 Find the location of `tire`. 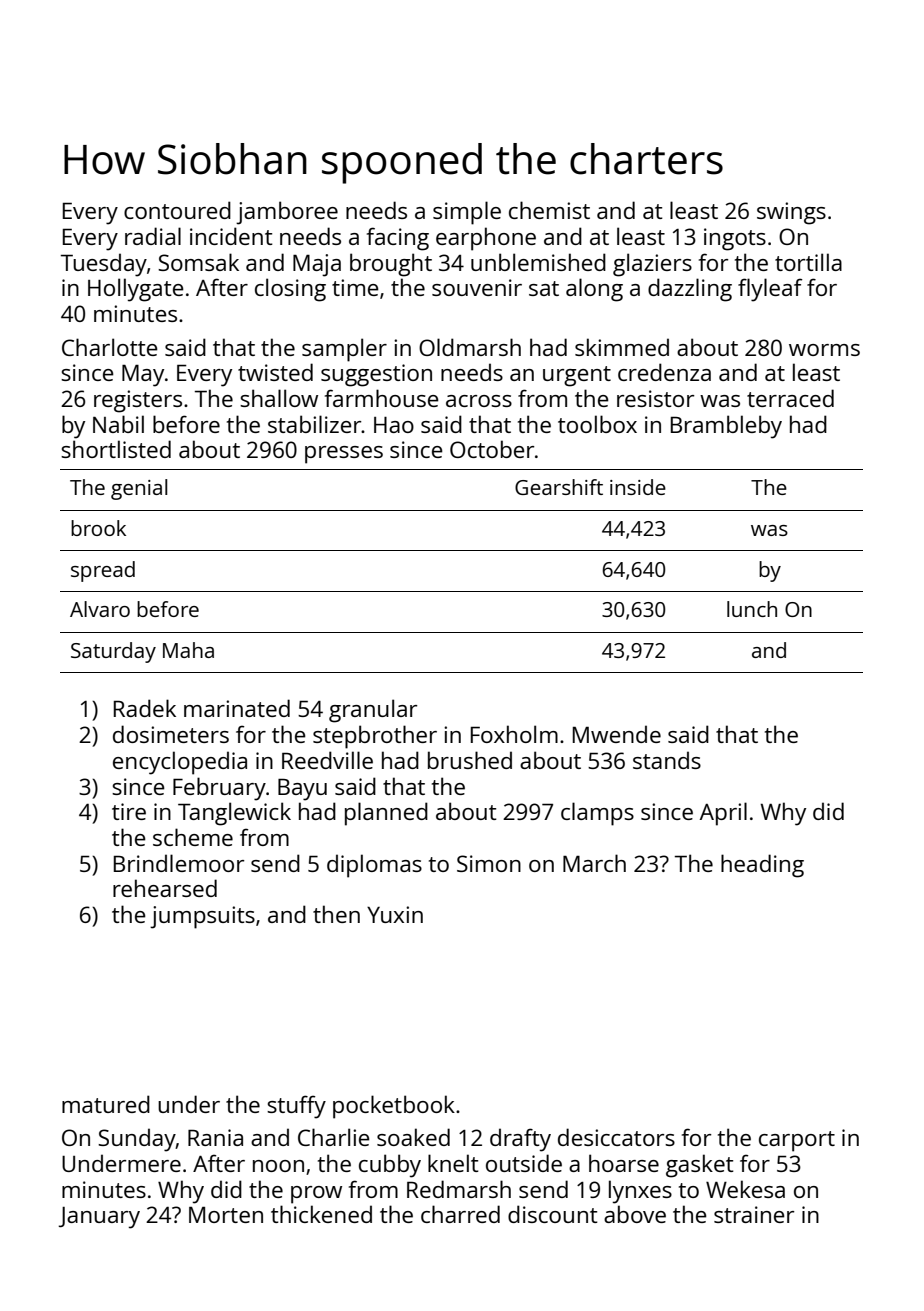

tire is located at coordinates (129, 811).
